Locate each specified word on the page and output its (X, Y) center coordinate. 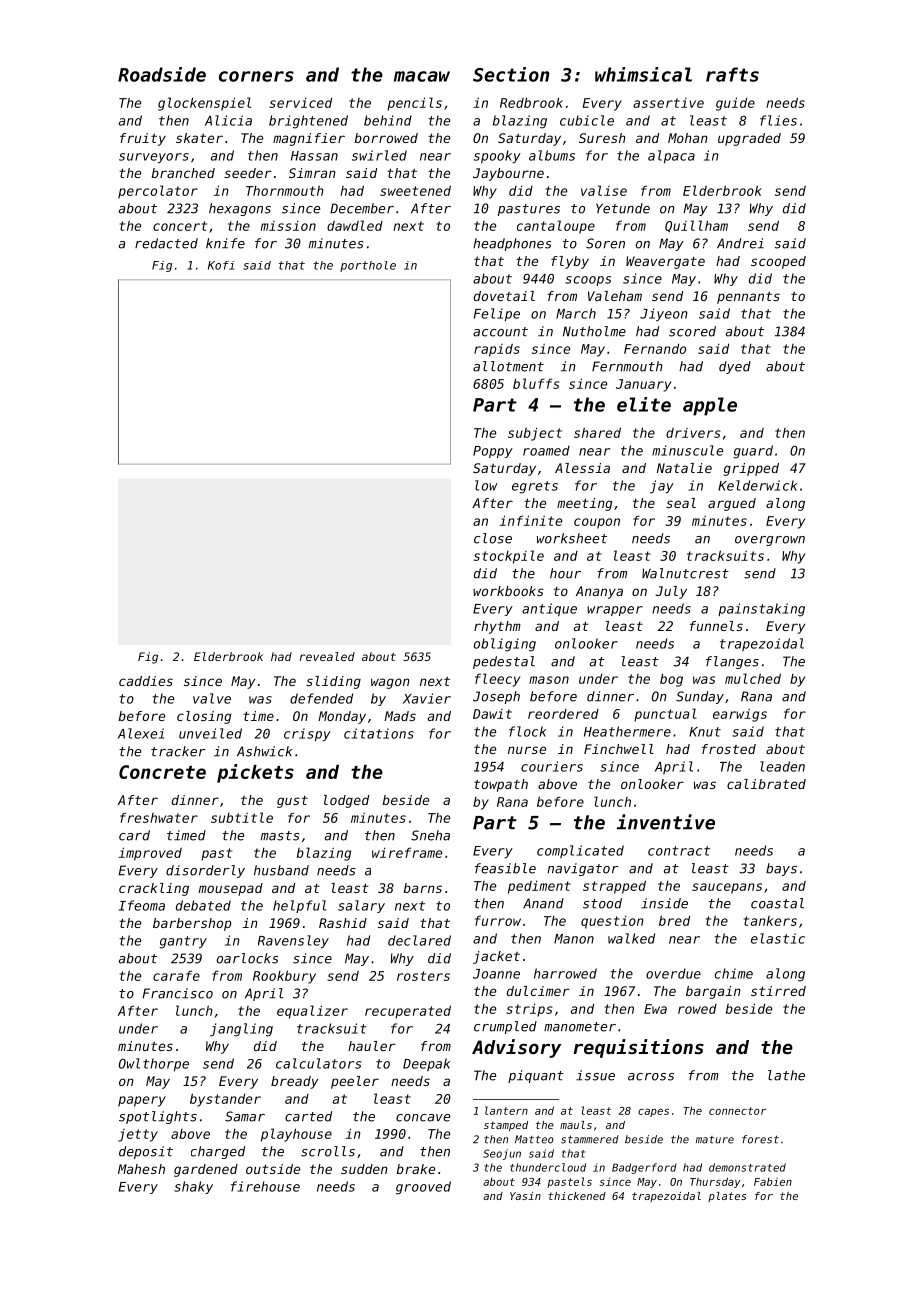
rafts (732, 74)
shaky (193, 1187)
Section (511, 74)
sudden (364, 1169)
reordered (563, 714)
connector (738, 1111)
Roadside (162, 74)
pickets (255, 773)
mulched (753, 678)
